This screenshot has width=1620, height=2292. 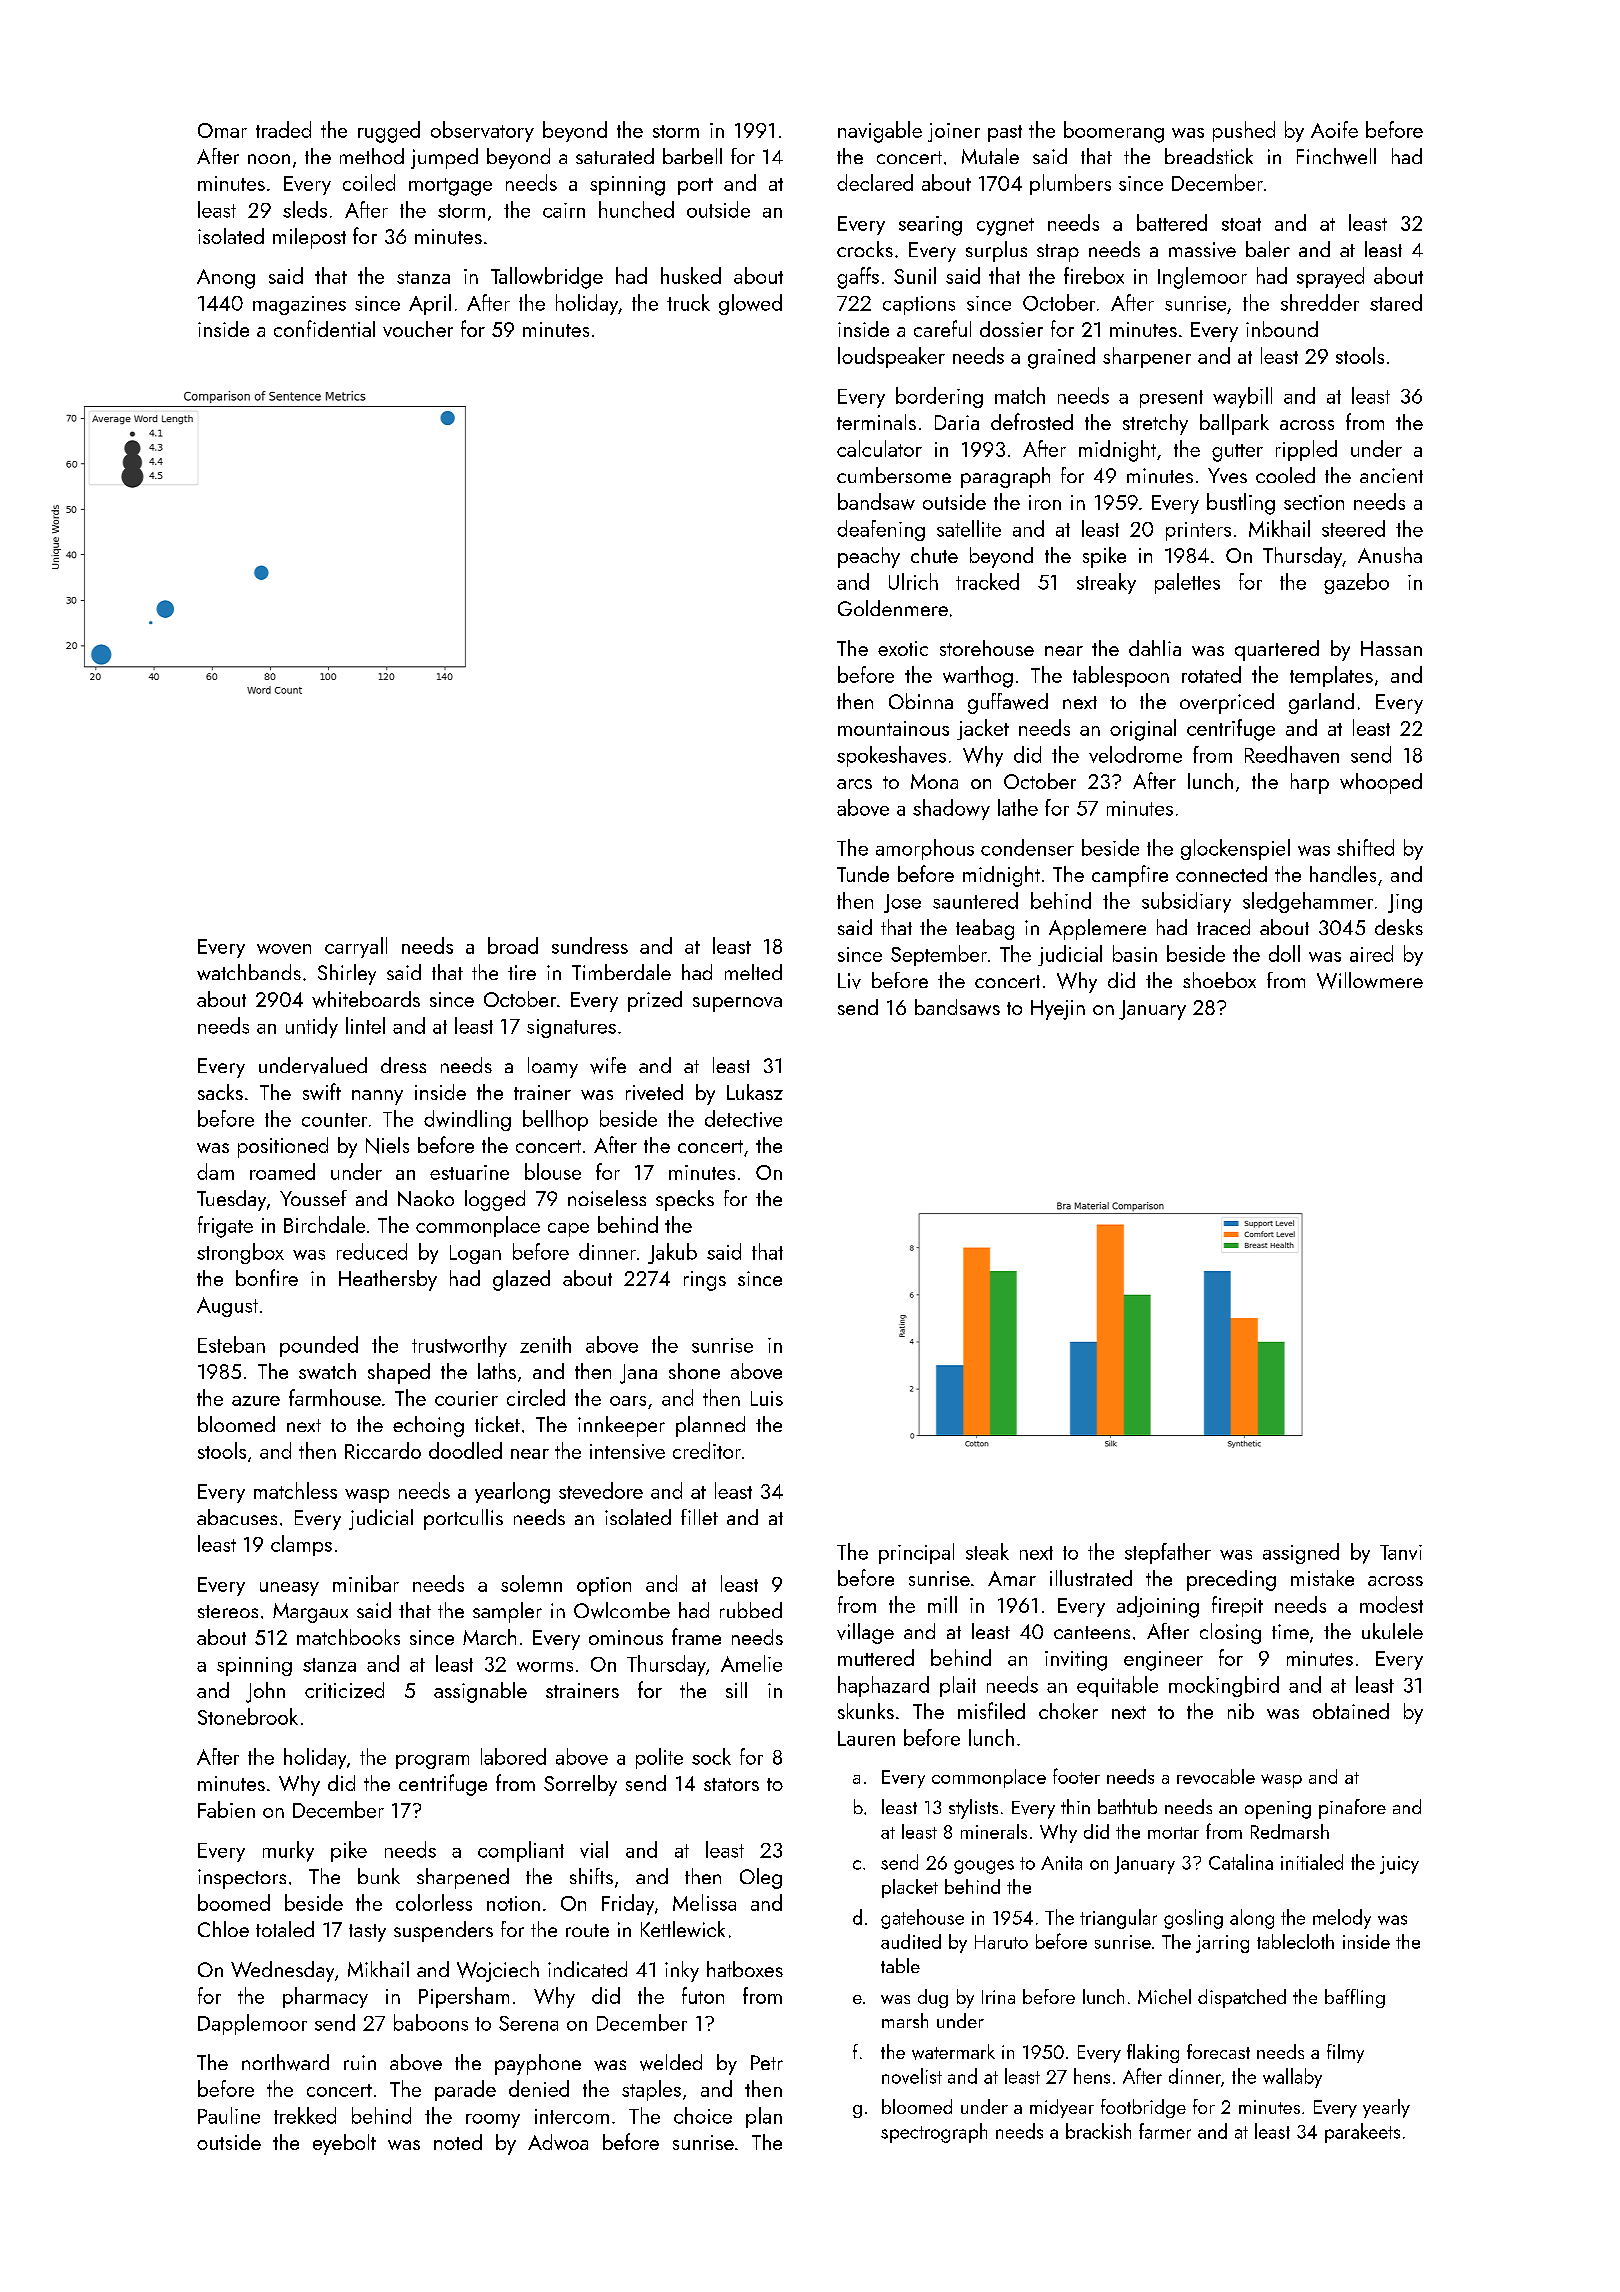 I want to click on woven, so click(x=284, y=949).
